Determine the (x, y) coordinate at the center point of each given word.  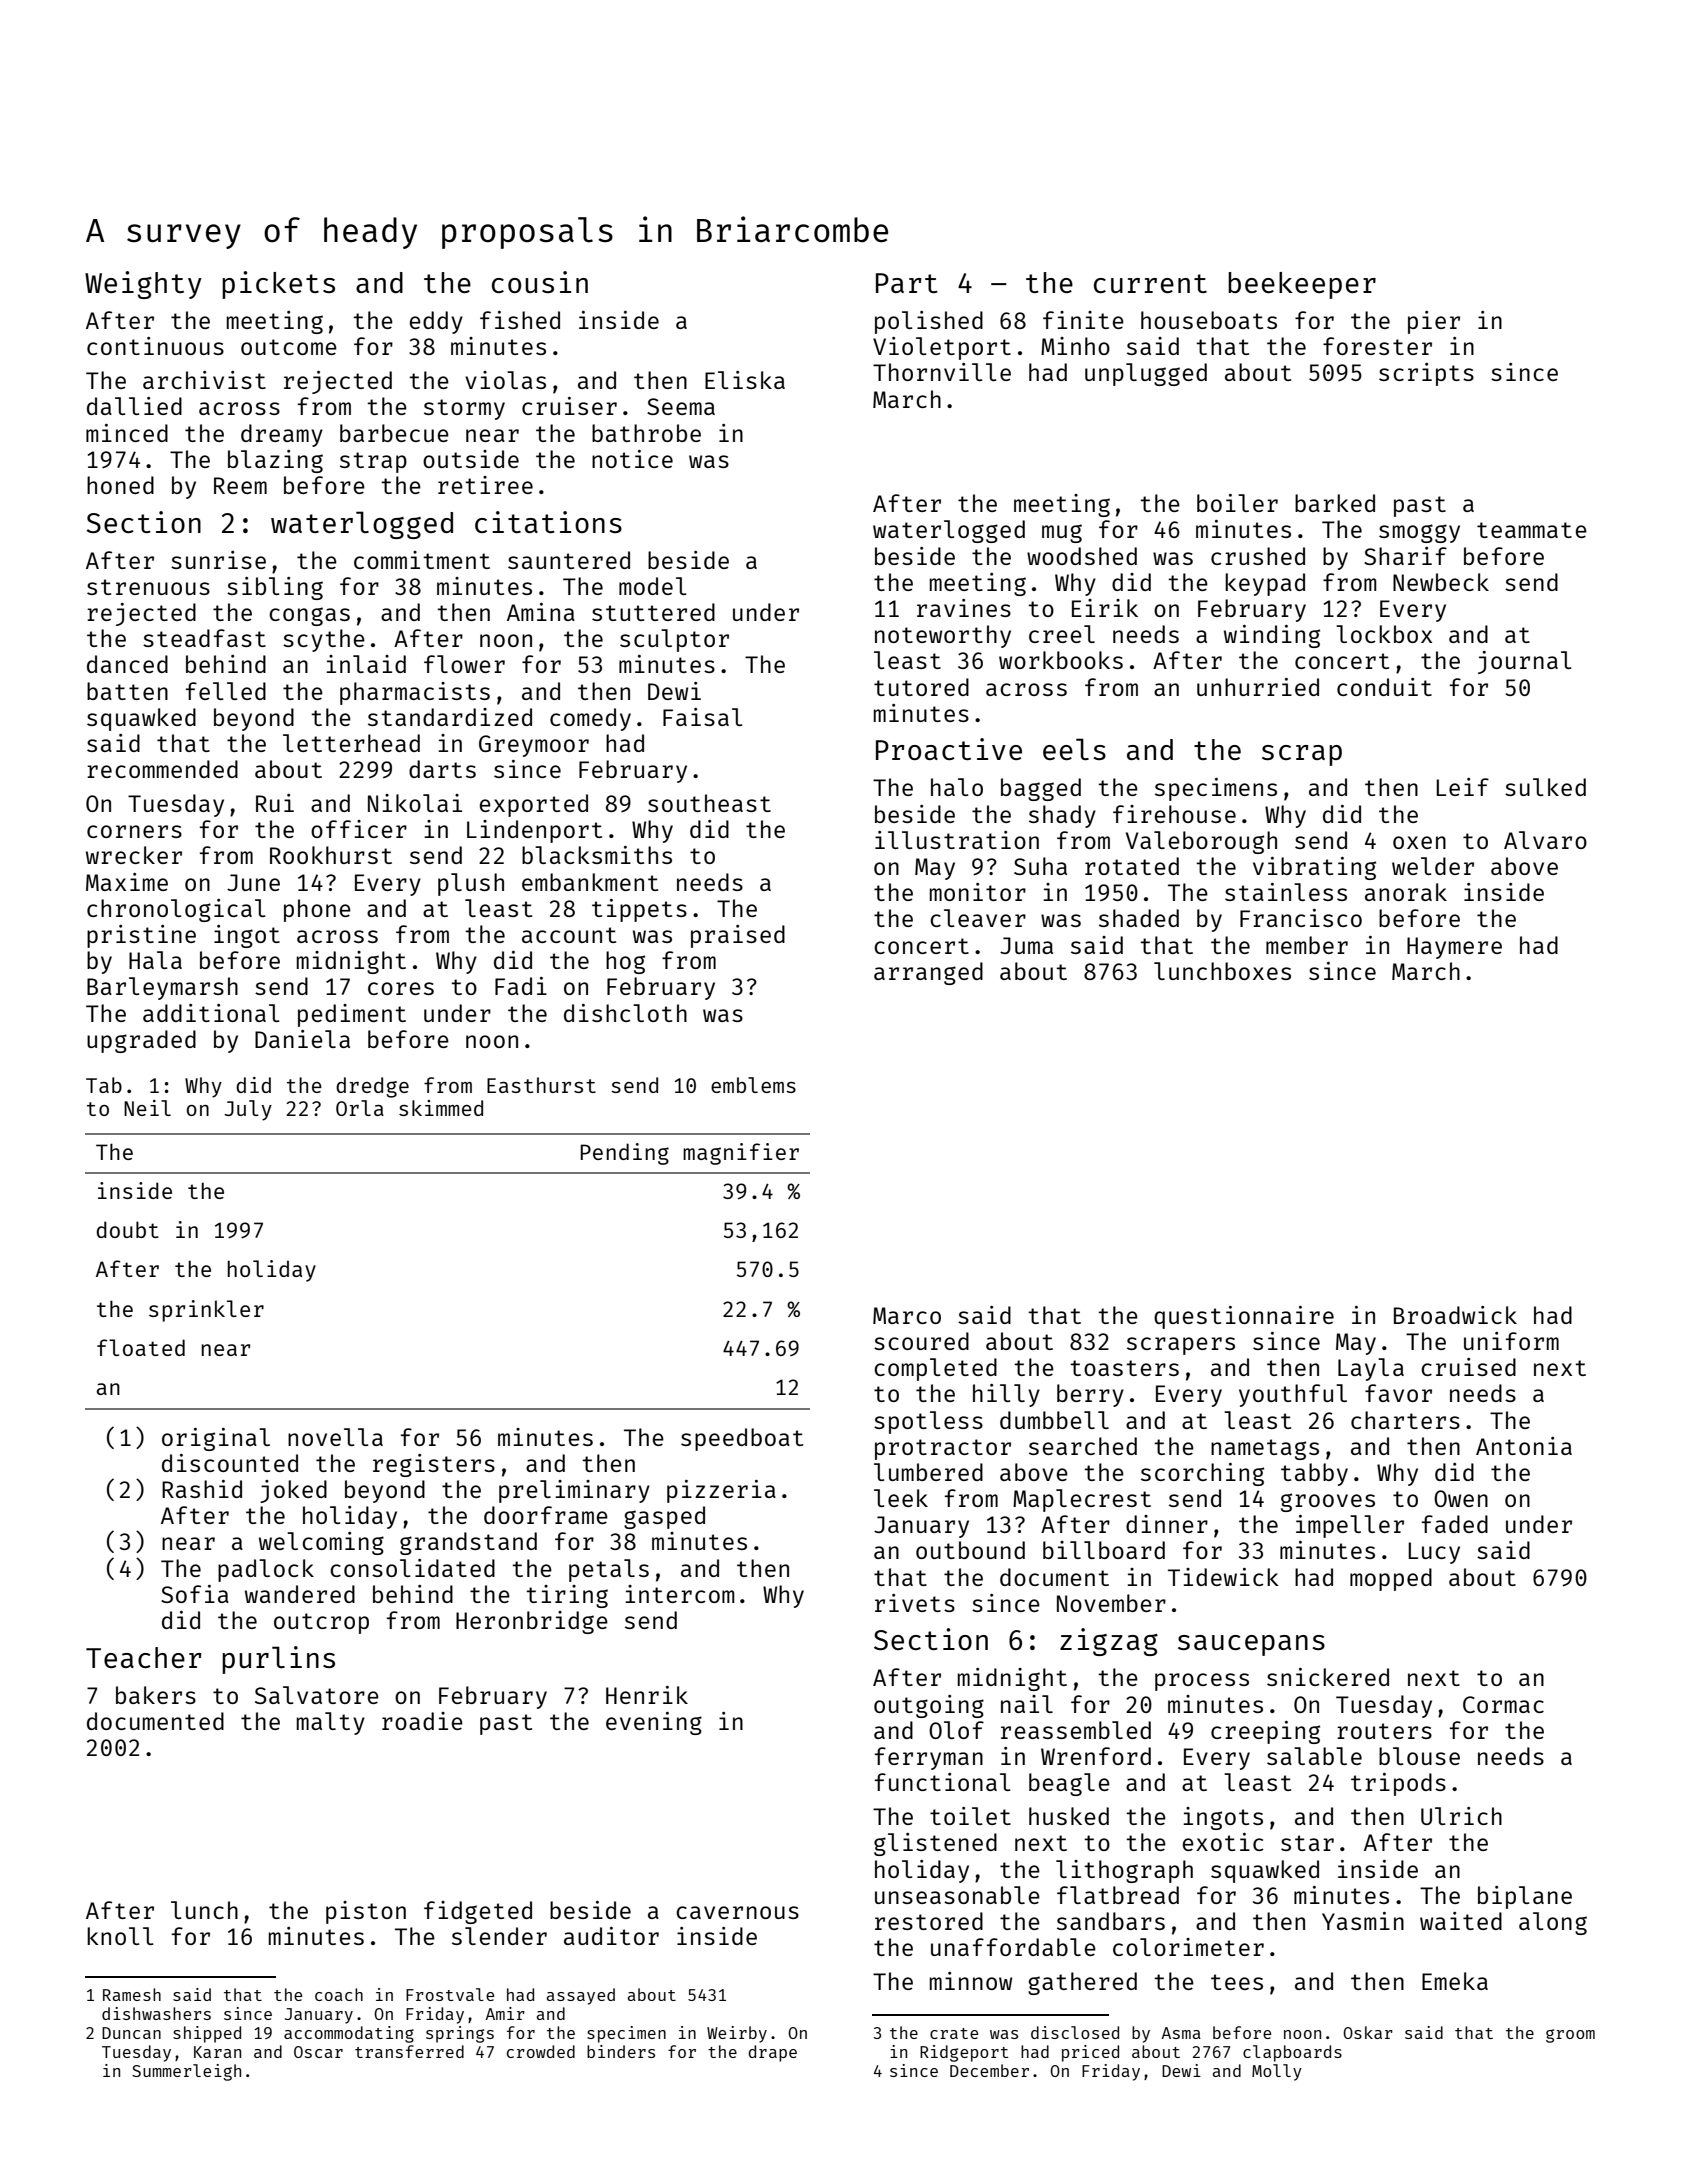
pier (1434, 322)
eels (1074, 749)
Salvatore (317, 1695)
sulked (1545, 787)
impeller (1350, 1526)
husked (1069, 1816)
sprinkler (206, 1311)
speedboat (742, 1439)
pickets (278, 285)
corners (134, 831)
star (1307, 1843)
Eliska (745, 380)
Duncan (131, 2033)
